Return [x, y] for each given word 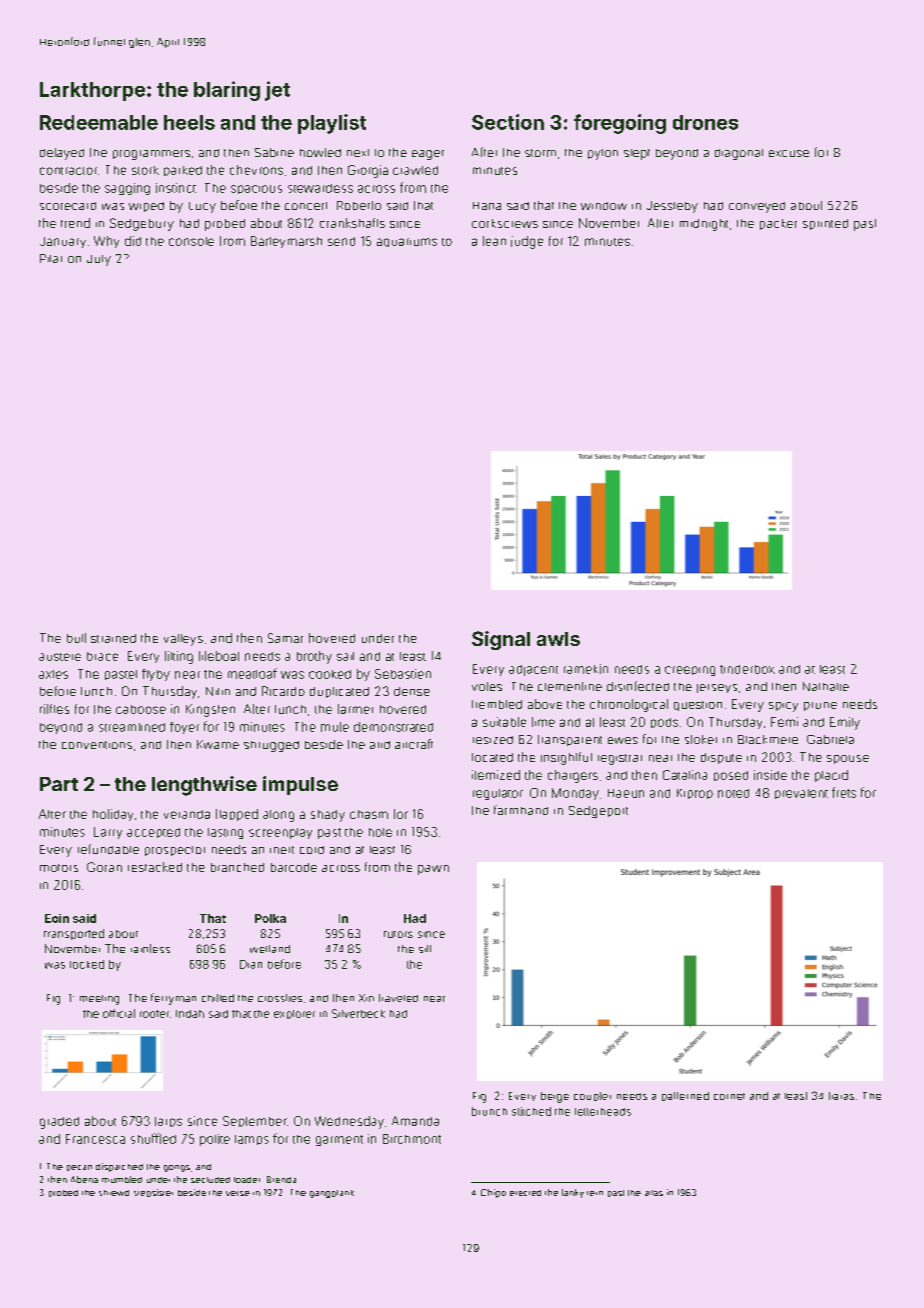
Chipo [493, 1193]
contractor [68, 171]
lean [494, 241]
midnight [704, 225]
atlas [654, 1193]
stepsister [153, 1193]
